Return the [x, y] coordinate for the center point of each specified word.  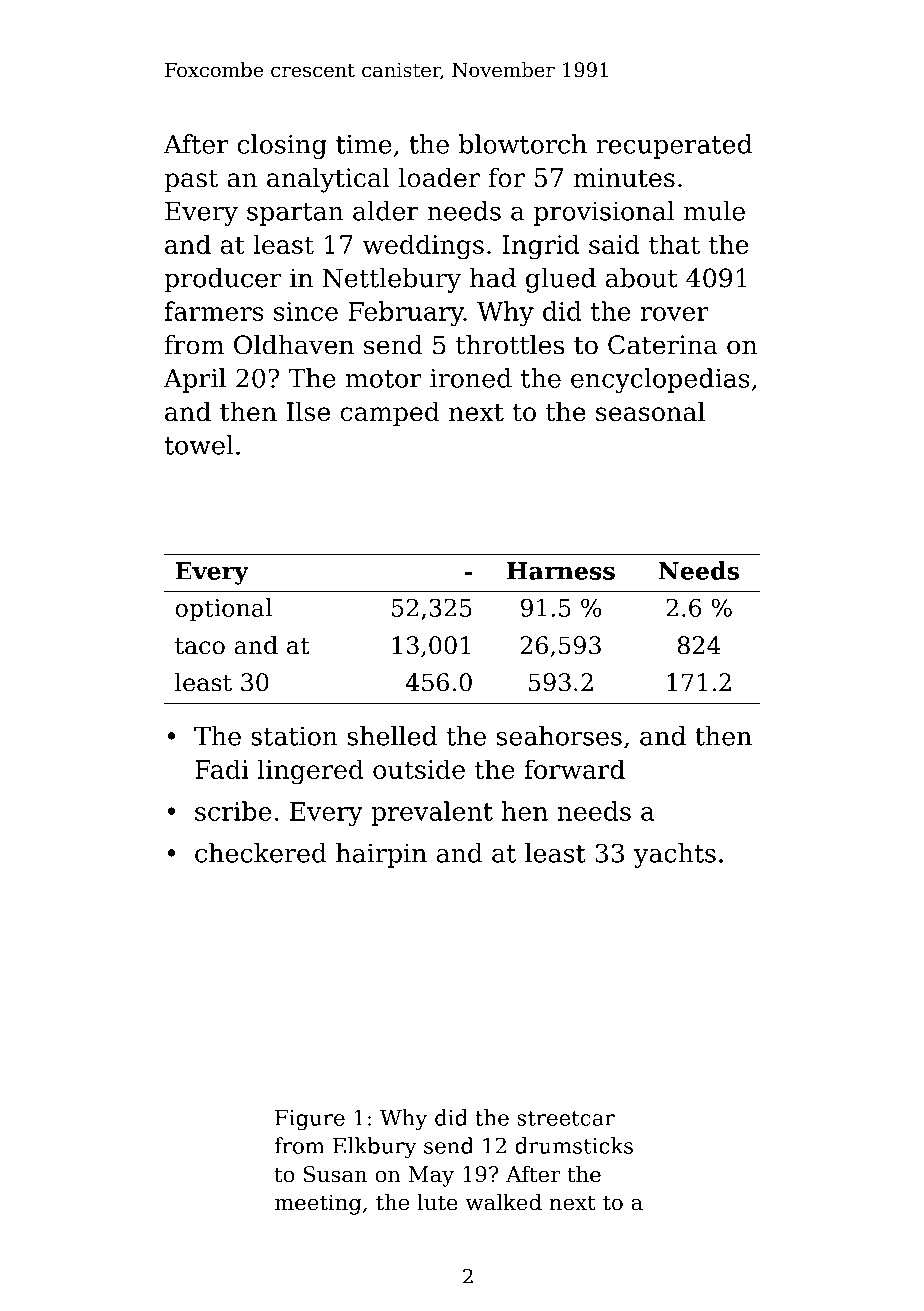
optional [223, 610]
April [195, 380]
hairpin [381, 855]
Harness [561, 571]
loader [439, 177]
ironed [471, 378]
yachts [675, 855]
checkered [261, 853]
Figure [310, 1120]
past [191, 180]
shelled [392, 736]
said [614, 244]
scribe [233, 811]
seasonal [650, 411]
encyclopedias [660, 380]
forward [574, 769]
